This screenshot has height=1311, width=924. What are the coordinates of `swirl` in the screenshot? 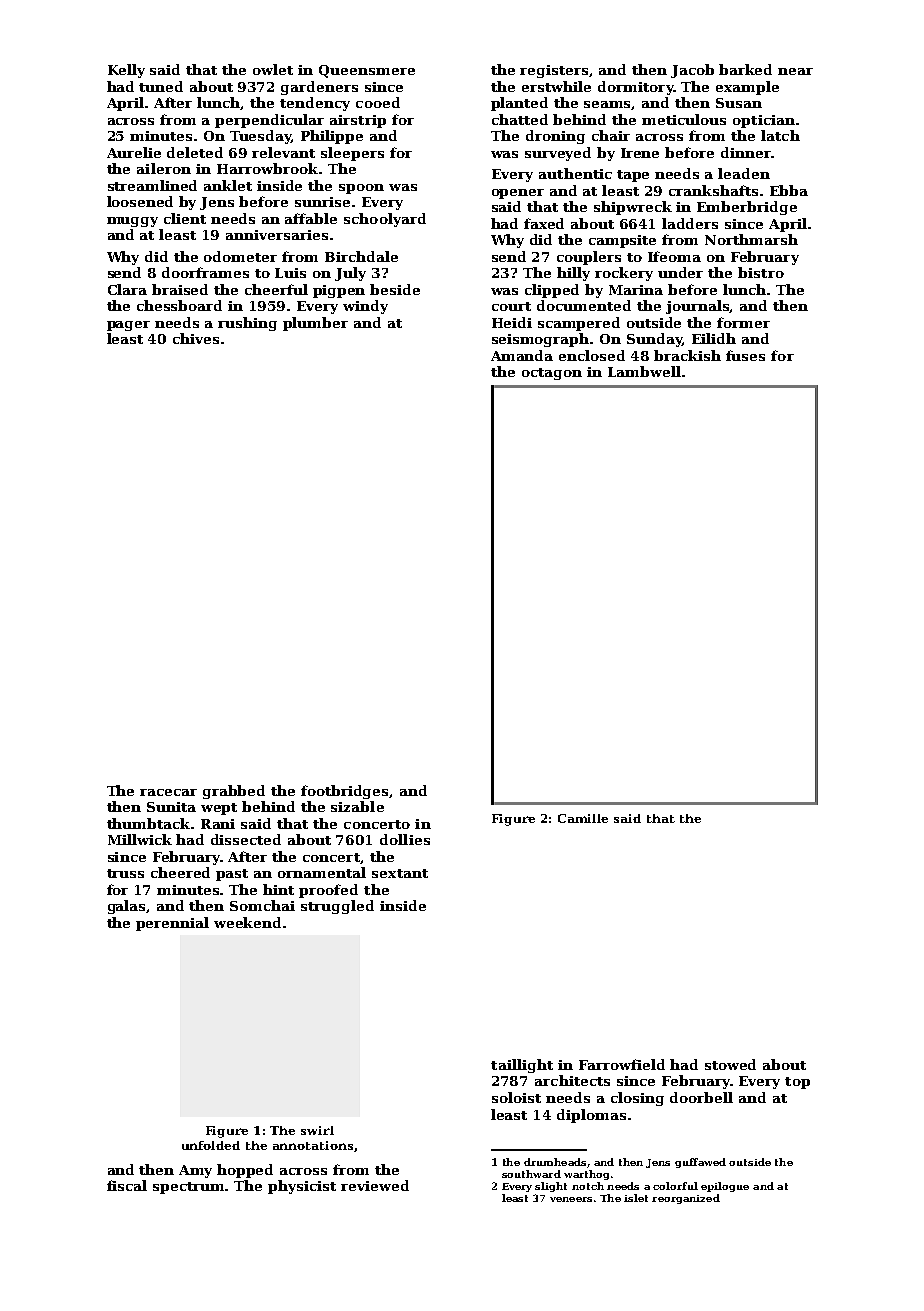 It's located at (317, 1130).
